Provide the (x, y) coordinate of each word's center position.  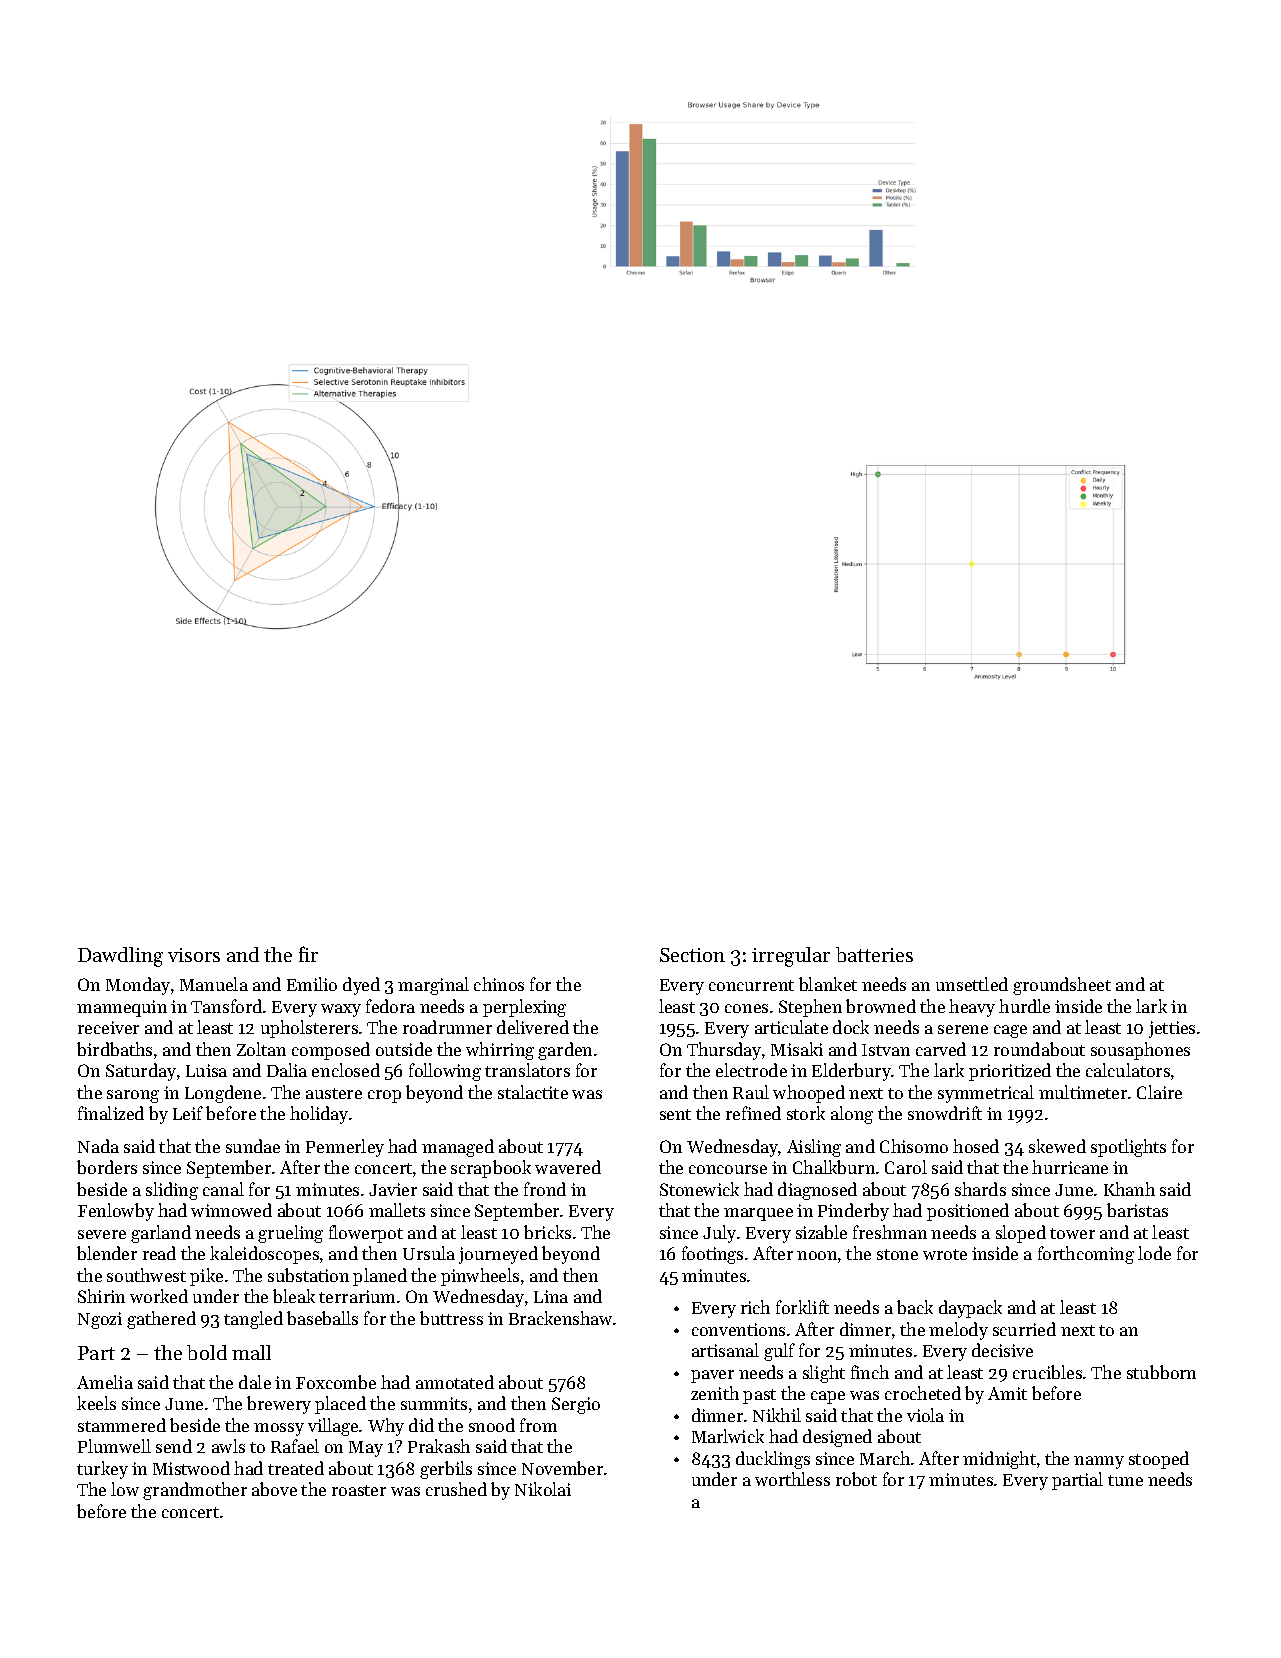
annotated (455, 1382)
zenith (715, 1393)
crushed (456, 1489)
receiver (108, 1027)
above (274, 1489)
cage (1010, 1031)
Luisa (206, 1070)
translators (527, 1070)
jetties (1172, 1029)
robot (856, 1479)
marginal (433, 986)
